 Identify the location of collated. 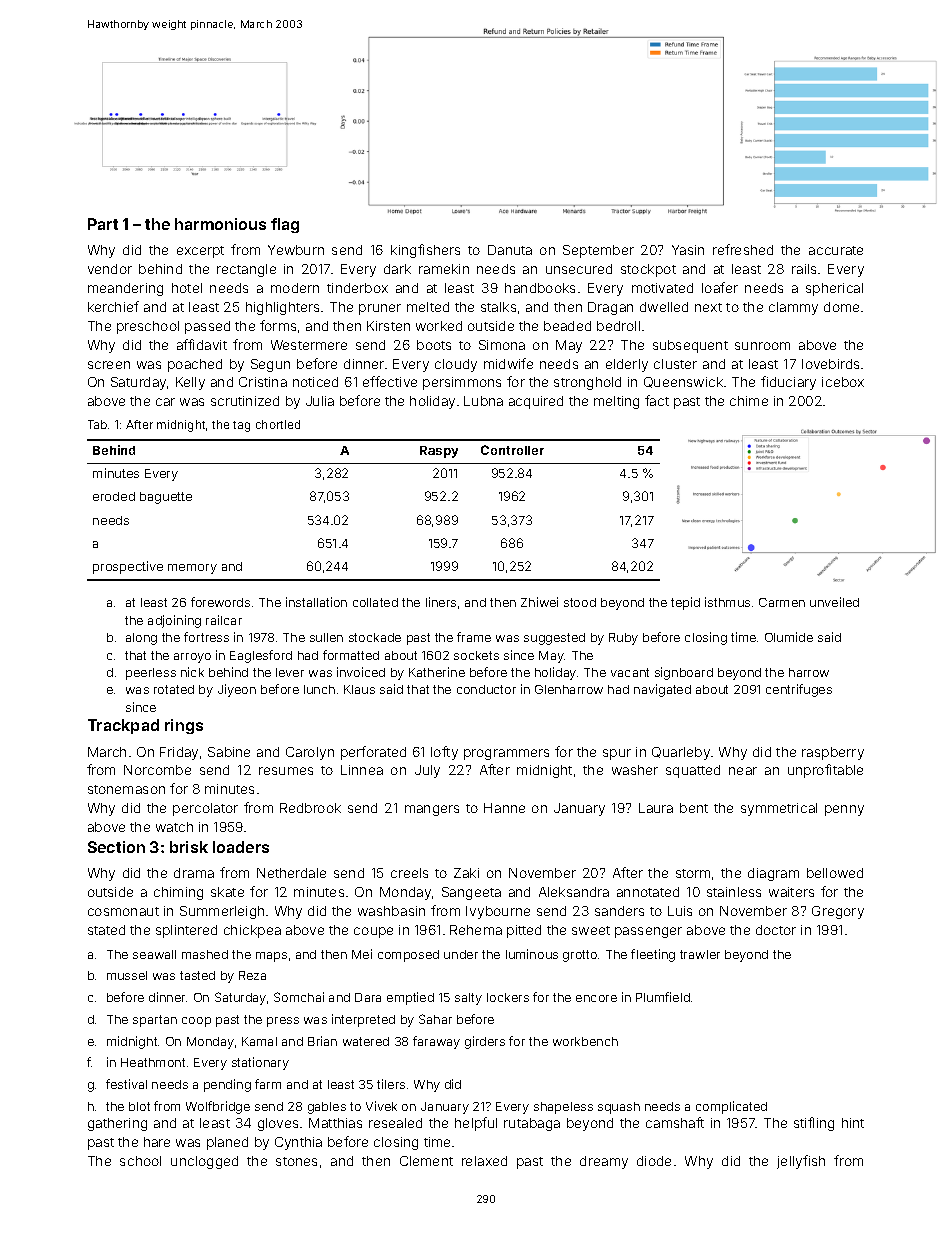
(375, 602).
